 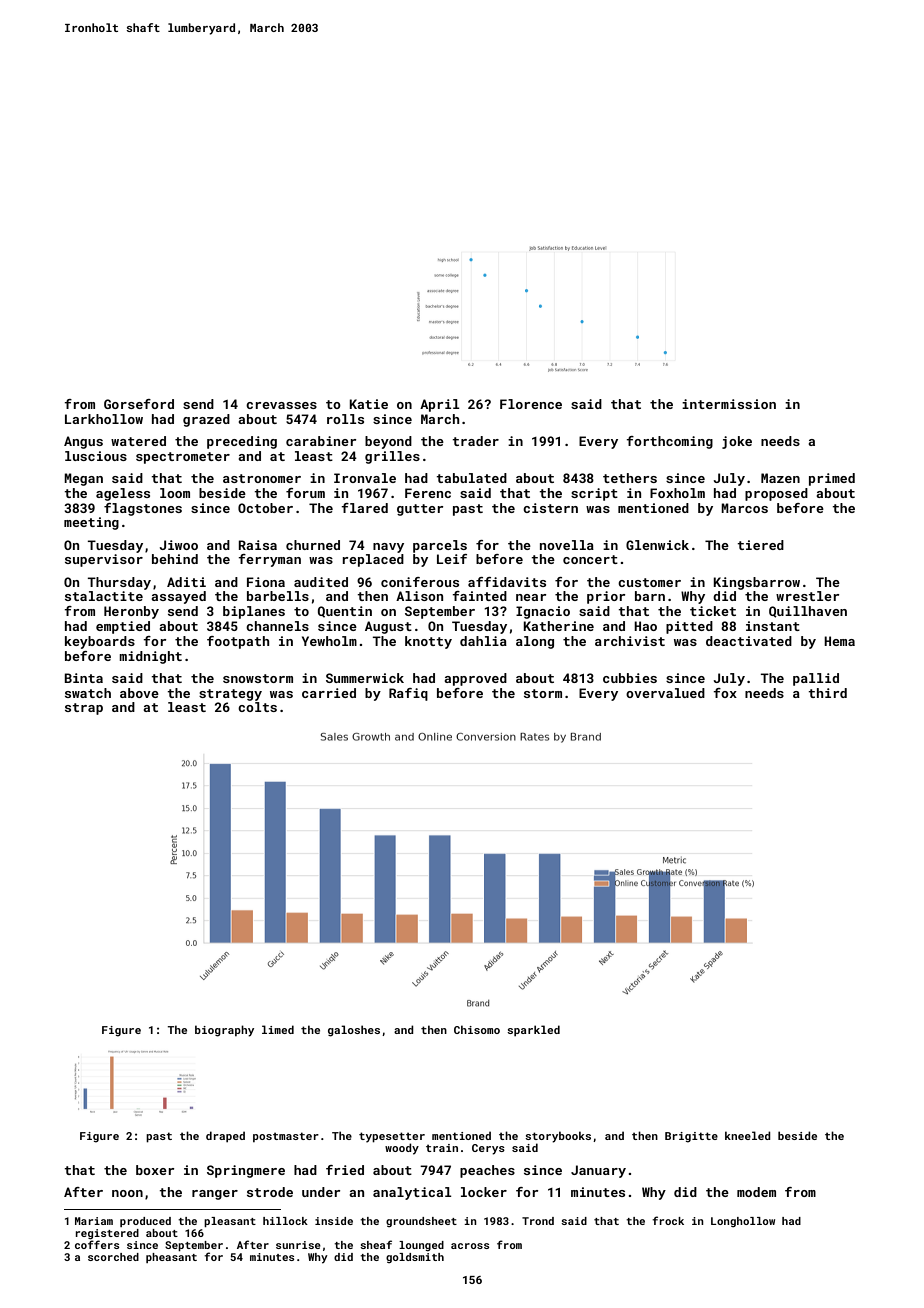 What do you see at coordinates (171, 1258) in the screenshot?
I see `pheasant` at bounding box center [171, 1258].
